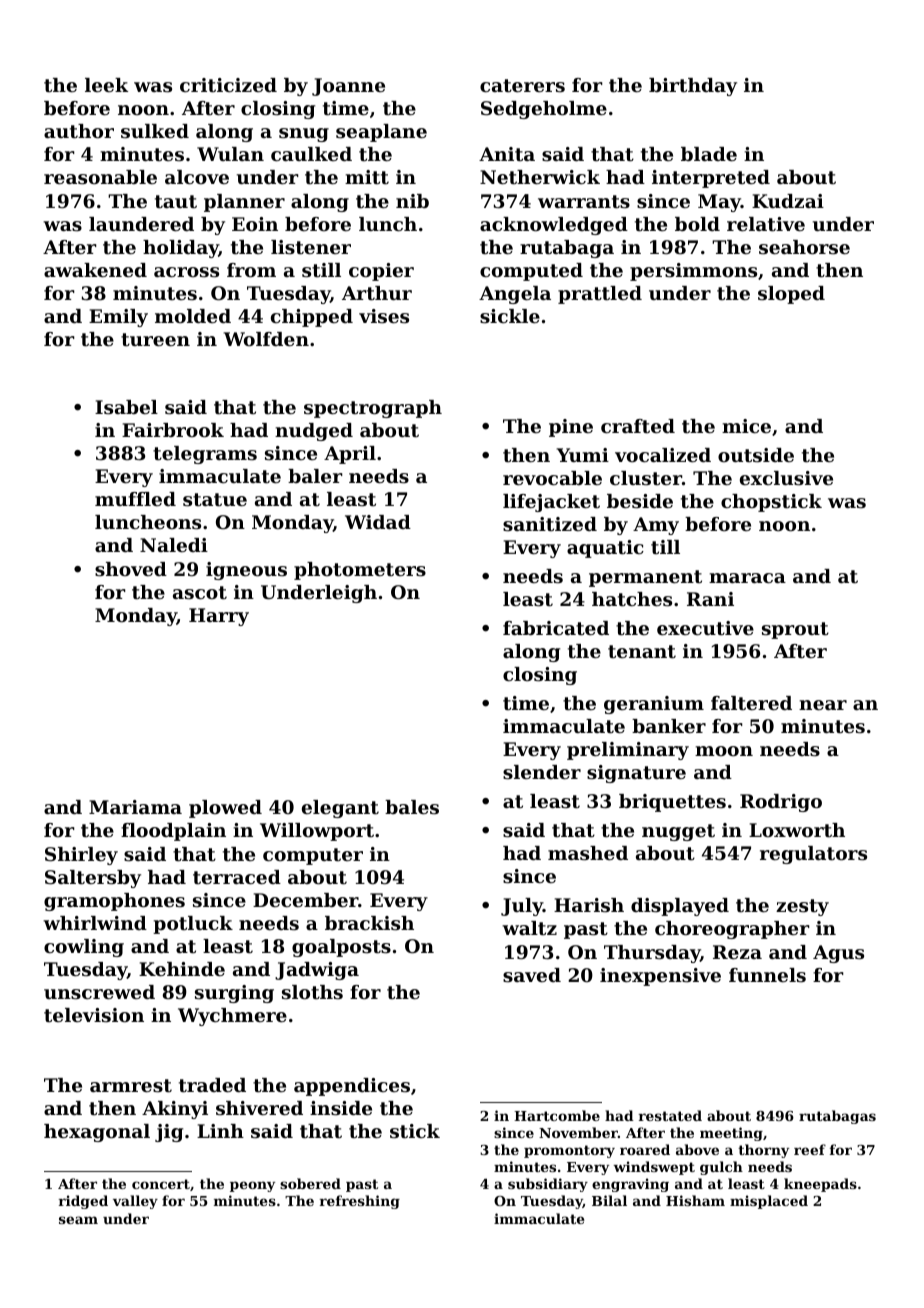  Describe the element at coordinates (219, 617) in the screenshot. I see `Harry` at that location.
